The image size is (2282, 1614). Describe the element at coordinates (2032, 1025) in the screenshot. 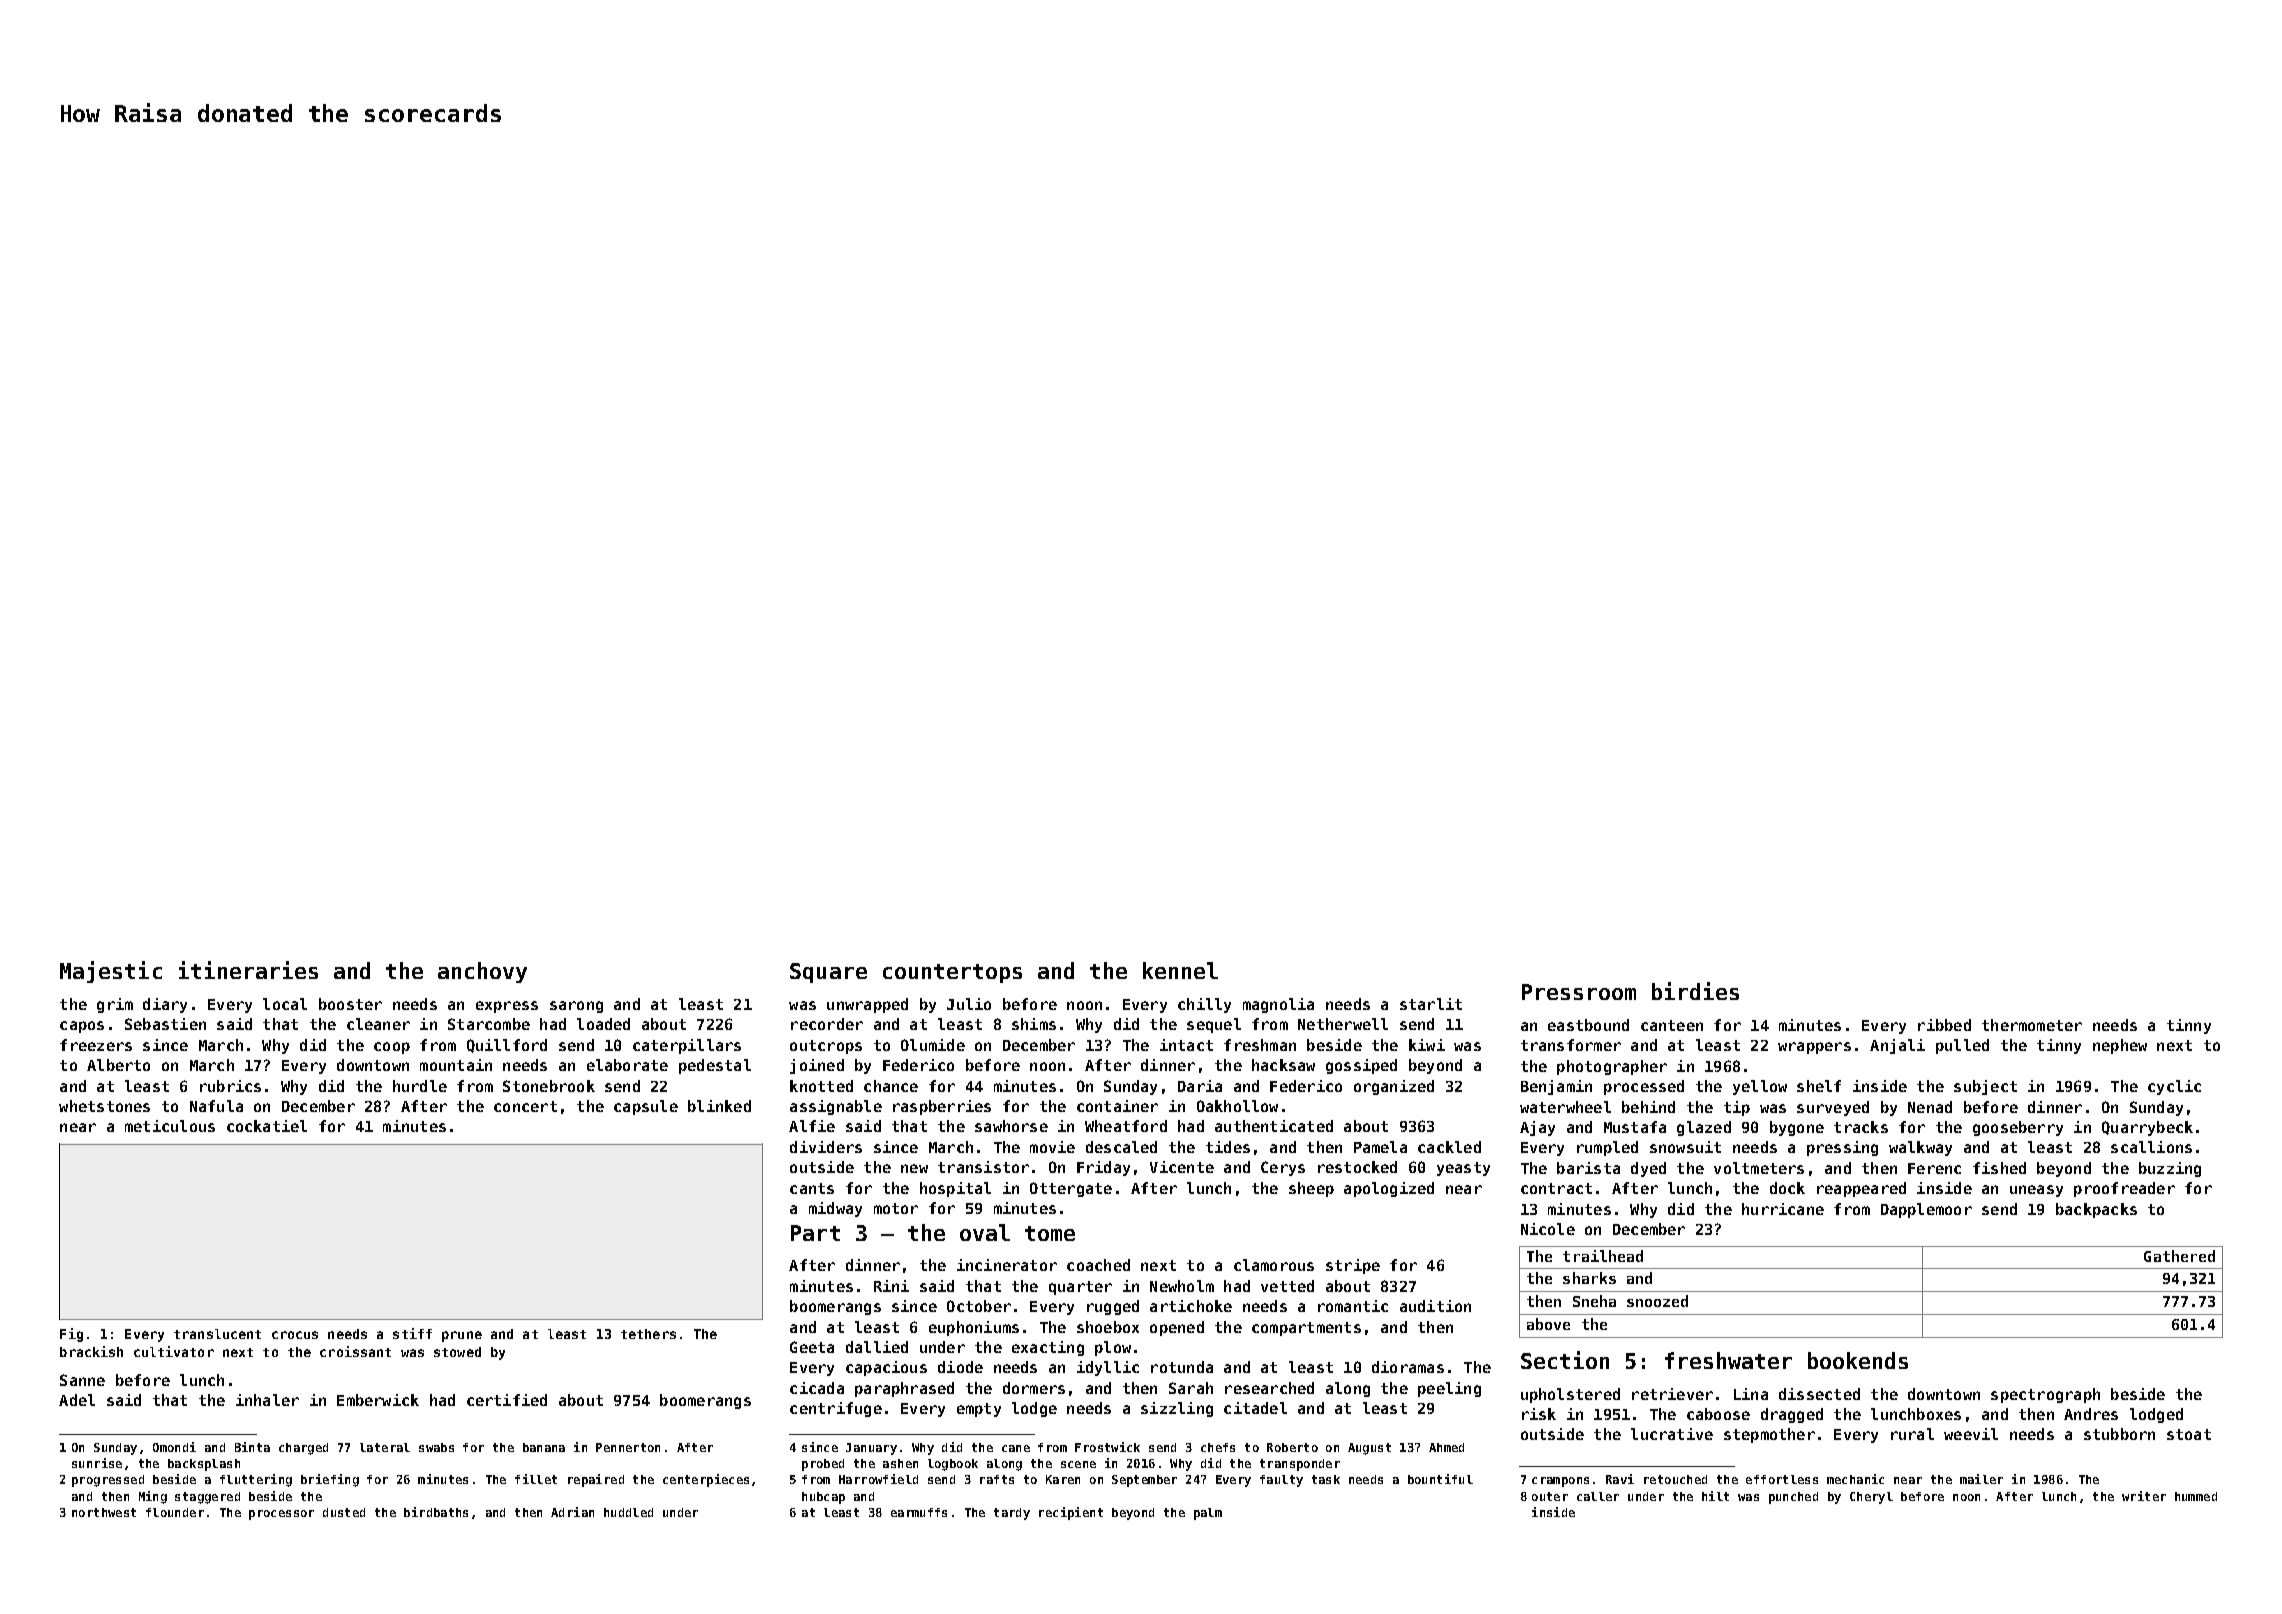

I see `thermometer` at that location.
